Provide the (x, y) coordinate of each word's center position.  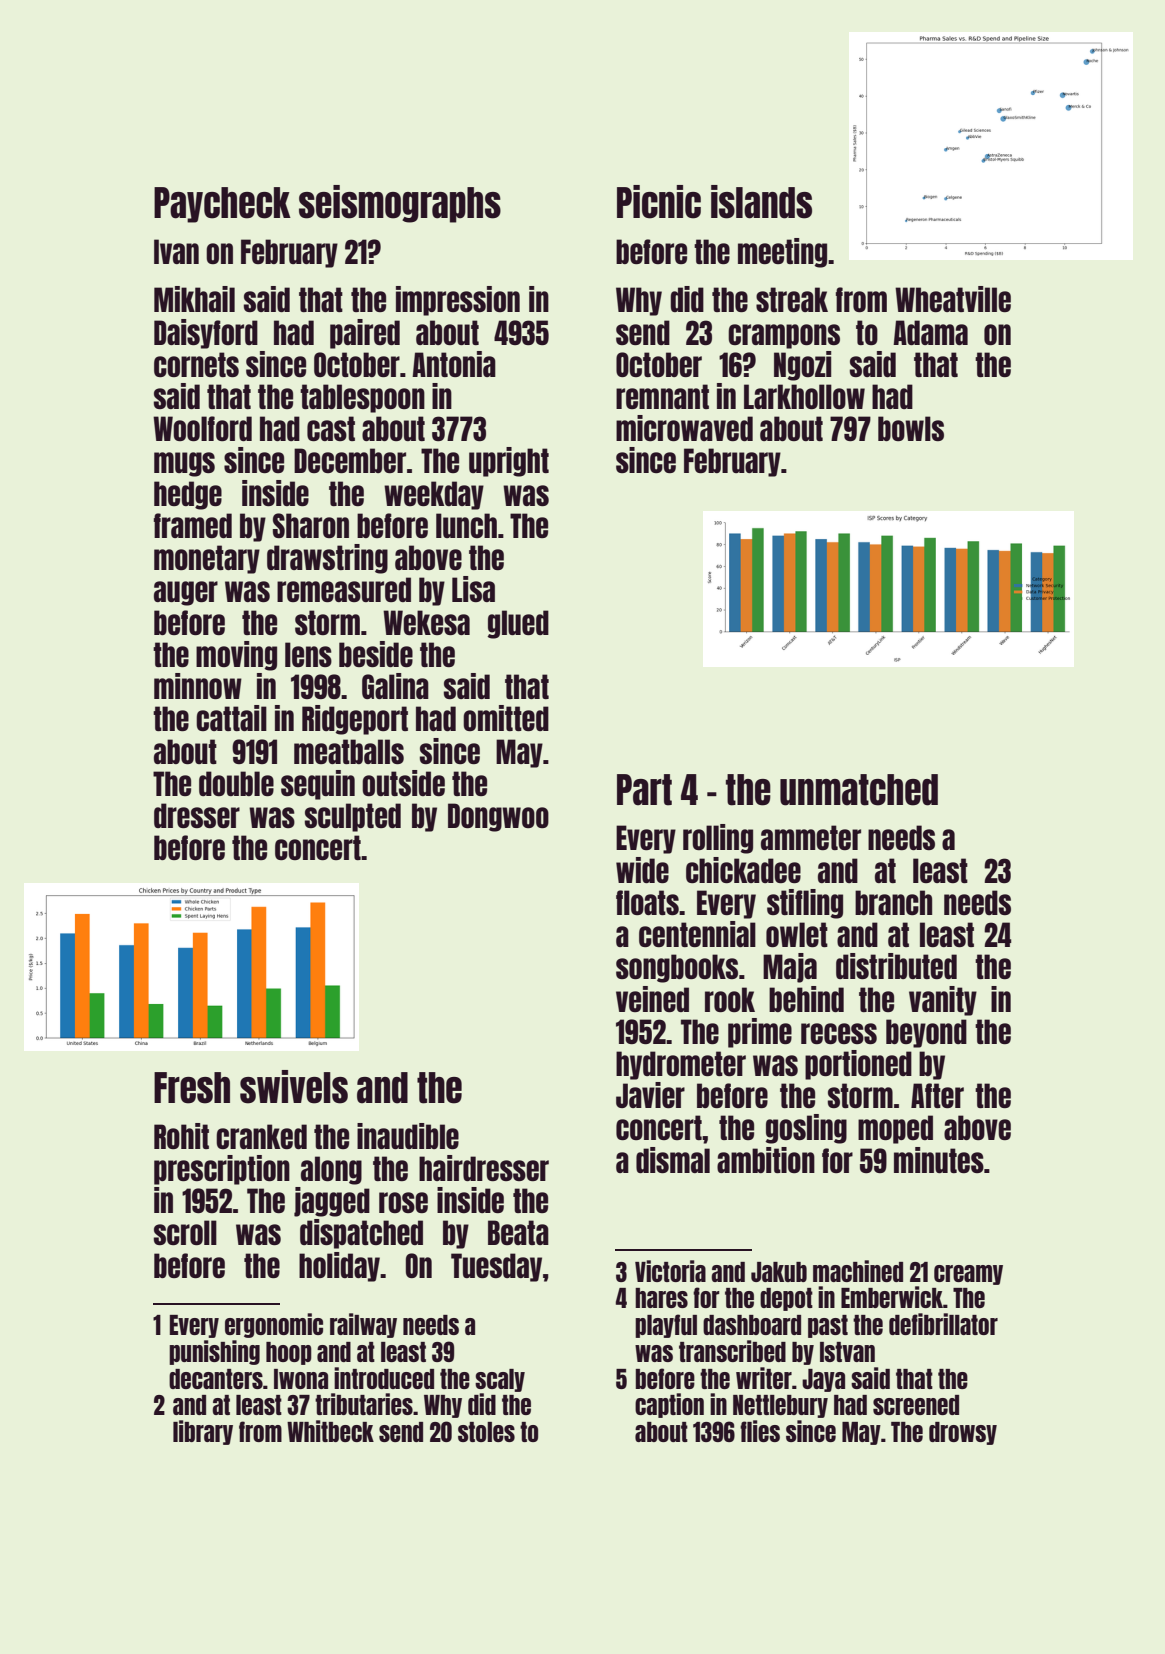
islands (761, 202)
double (236, 783)
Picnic (659, 202)
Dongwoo (498, 817)
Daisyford (206, 334)
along (331, 1170)
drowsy (963, 1433)
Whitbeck (330, 1431)
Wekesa (426, 622)
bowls (911, 428)
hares (661, 1298)
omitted (506, 718)
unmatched (859, 790)
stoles (486, 1432)
